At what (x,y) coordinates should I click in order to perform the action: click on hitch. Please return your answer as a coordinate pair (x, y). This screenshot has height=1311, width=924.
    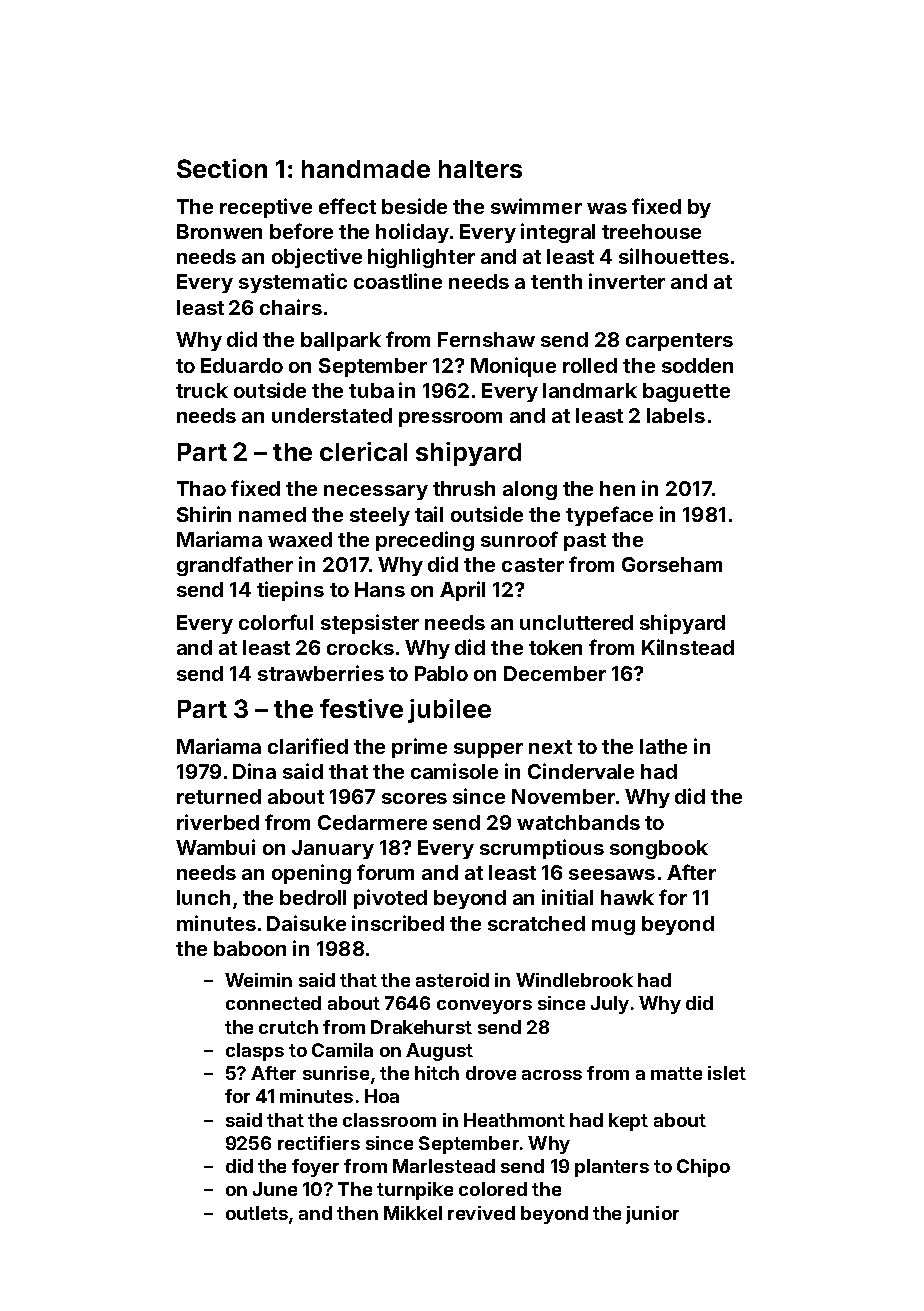
    Looking at the image, I should click on (437, 1073).
